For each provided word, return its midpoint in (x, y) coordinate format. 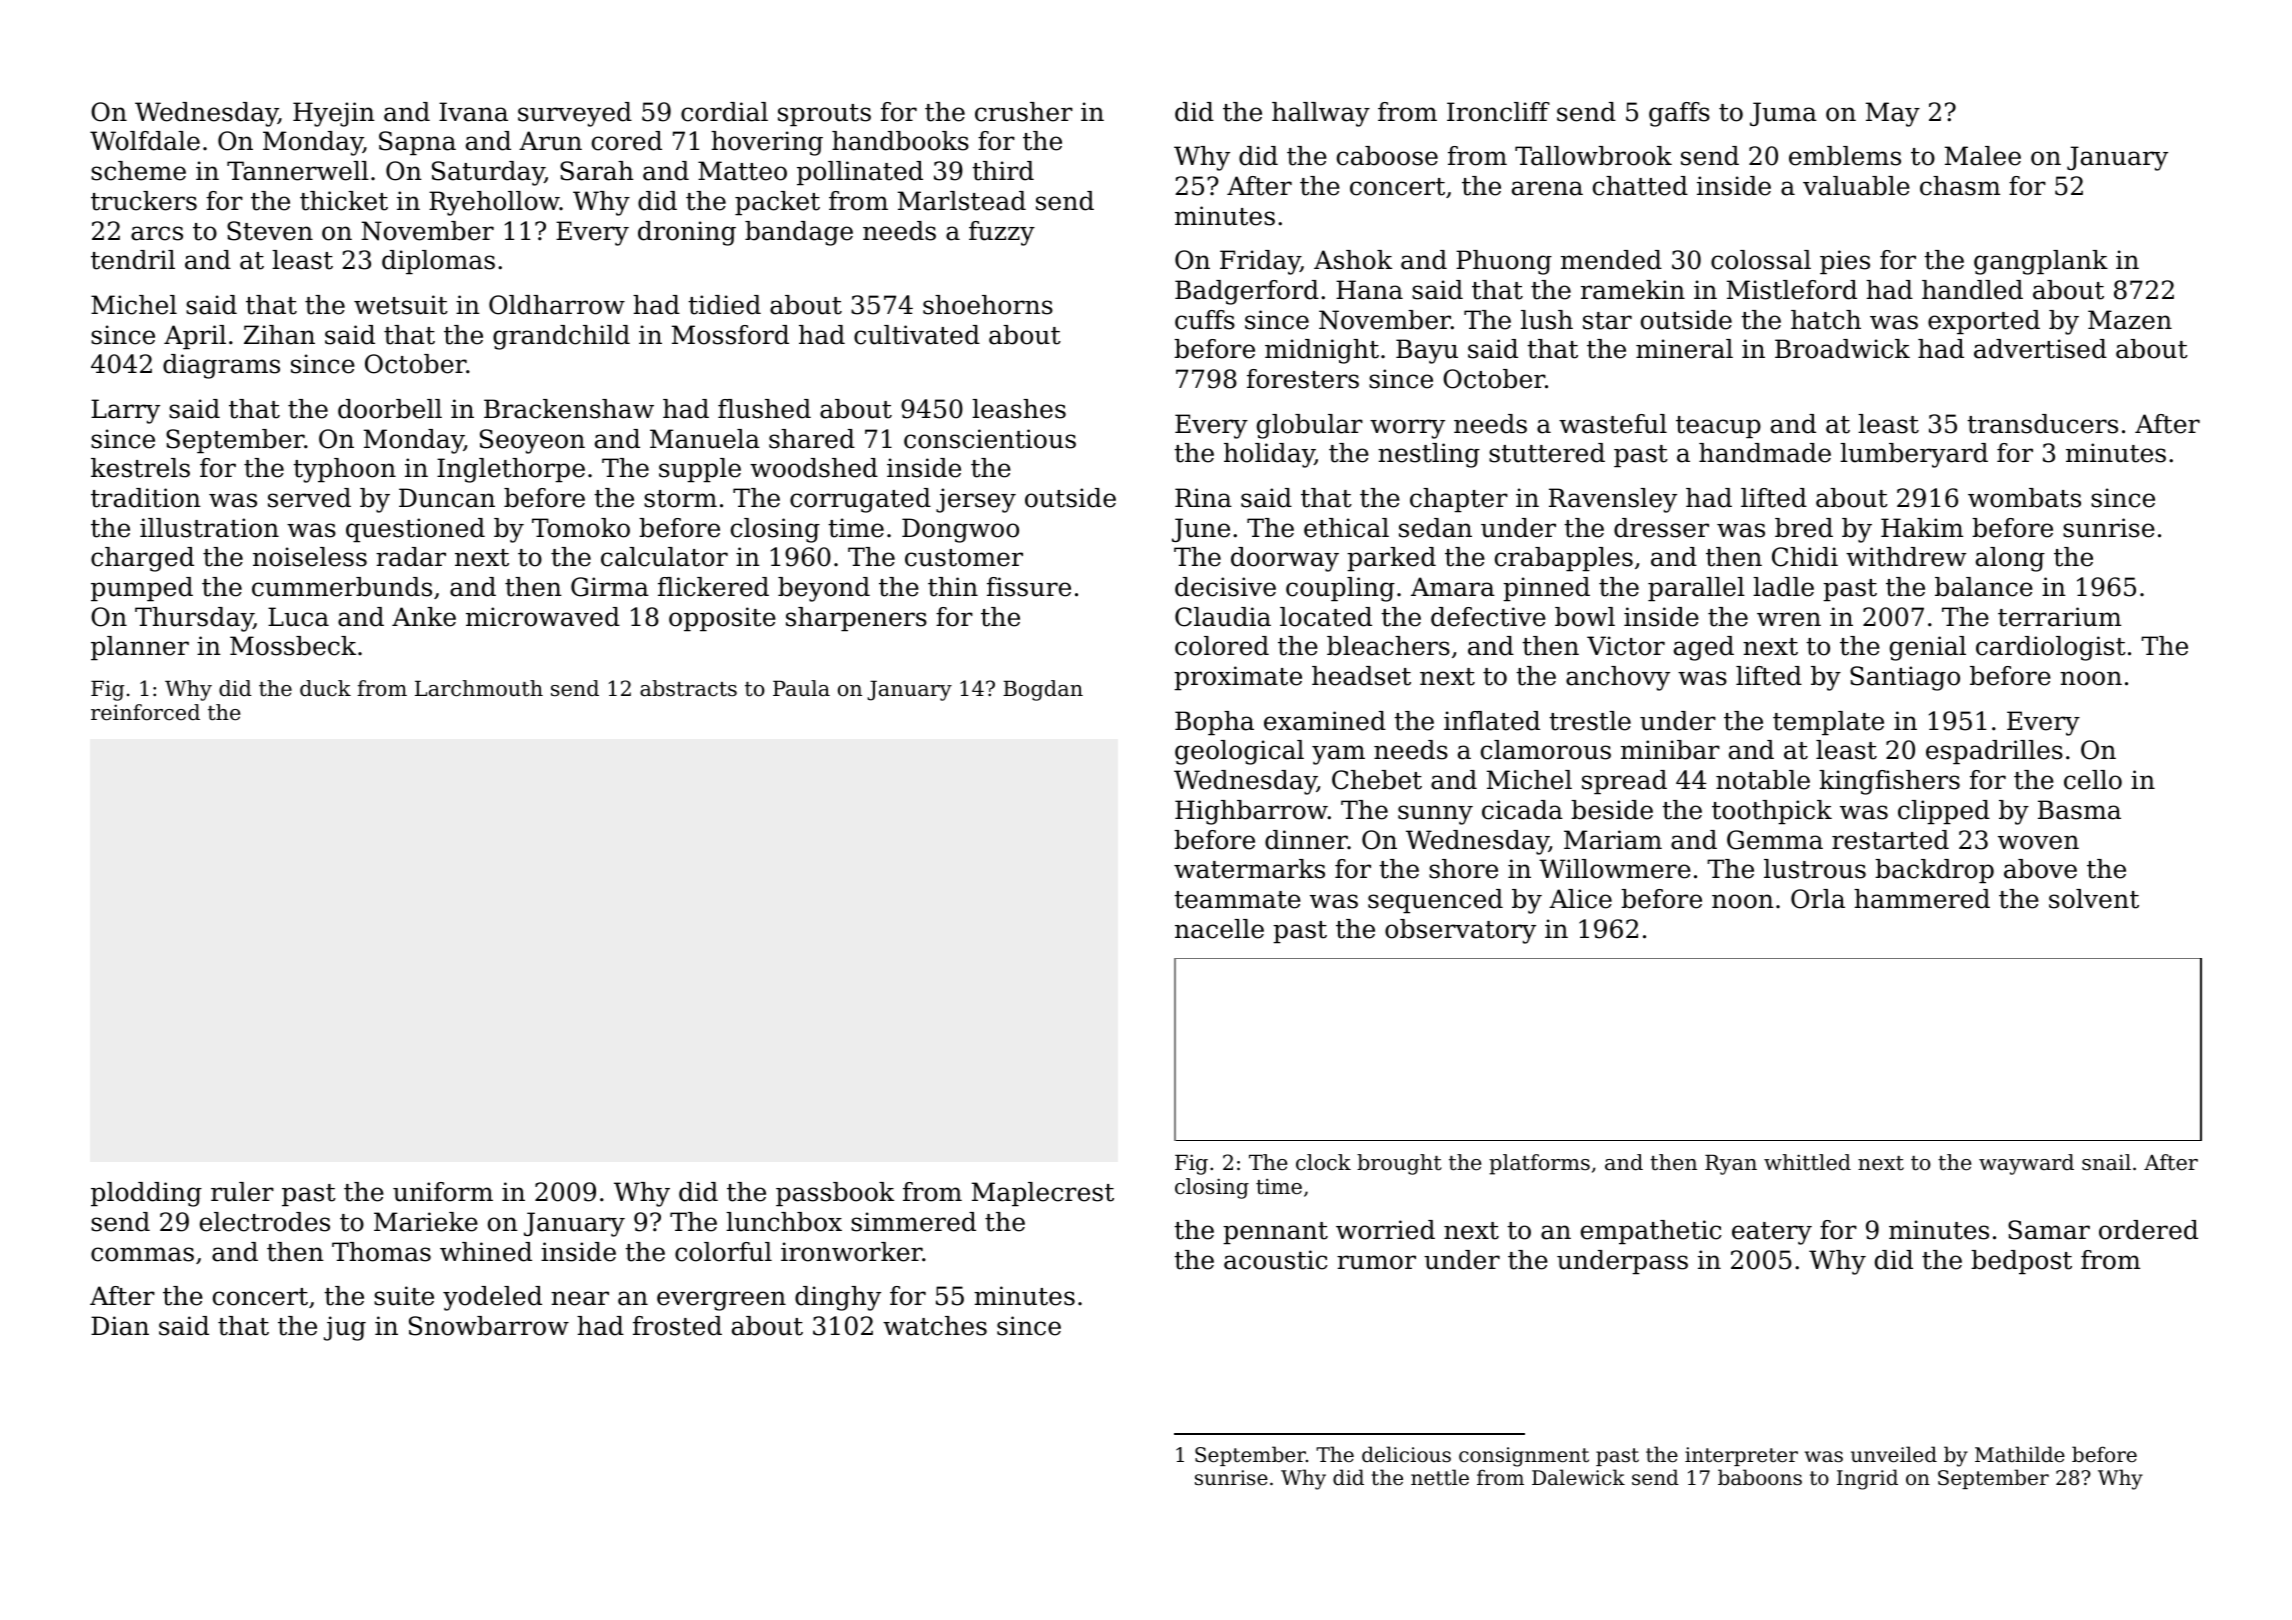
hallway (1321, 114)
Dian (120, 1326)
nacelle (1219, 929)
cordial (724, 112)
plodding (146, 1194)
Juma (1783, 114)
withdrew (1906, 557)
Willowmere (1615, 869)
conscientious (990, 439)
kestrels (140, 468)
